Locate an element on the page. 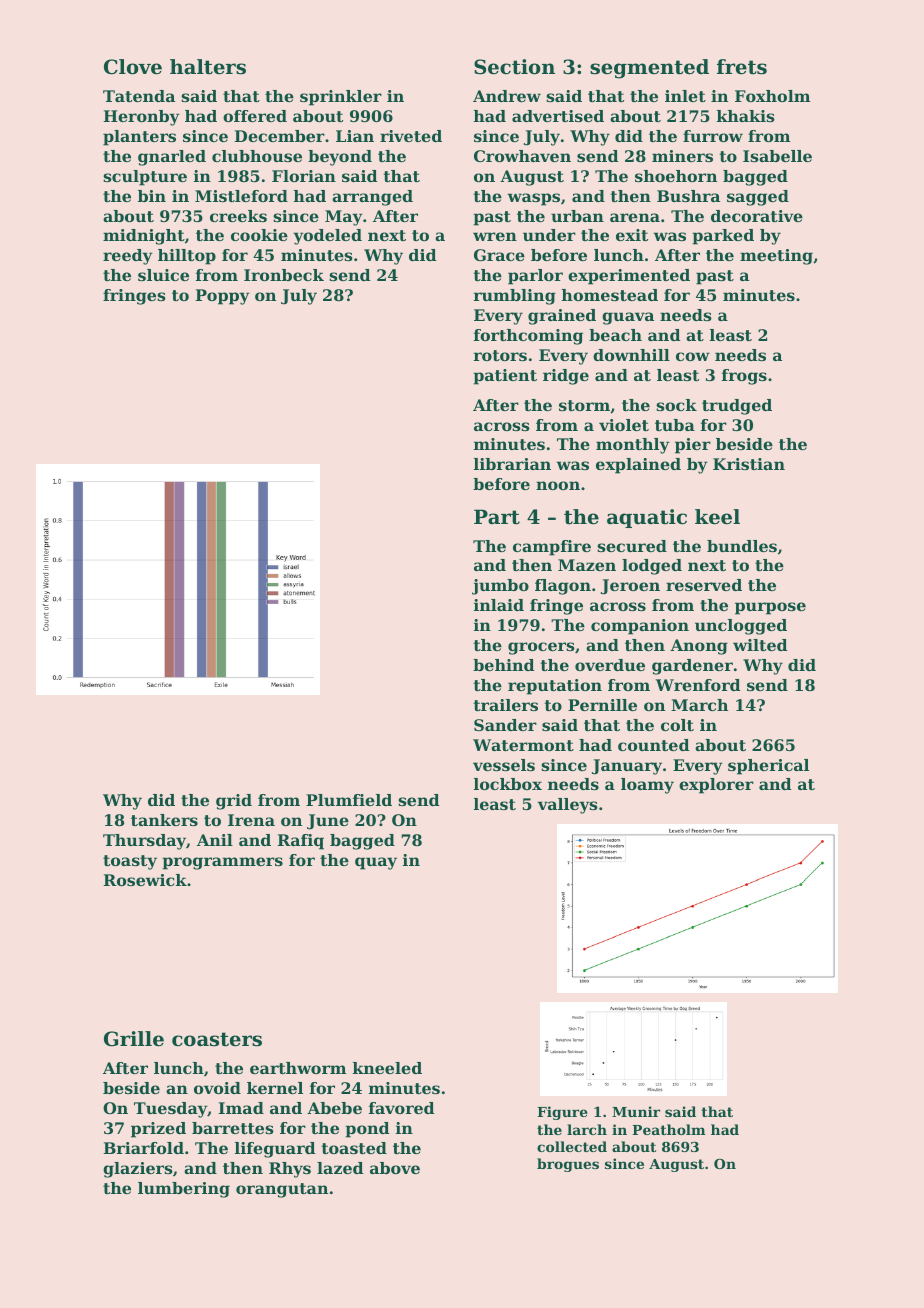 The height and width of the page is (1308, 924). patient is located at coordinates (505, 377).
